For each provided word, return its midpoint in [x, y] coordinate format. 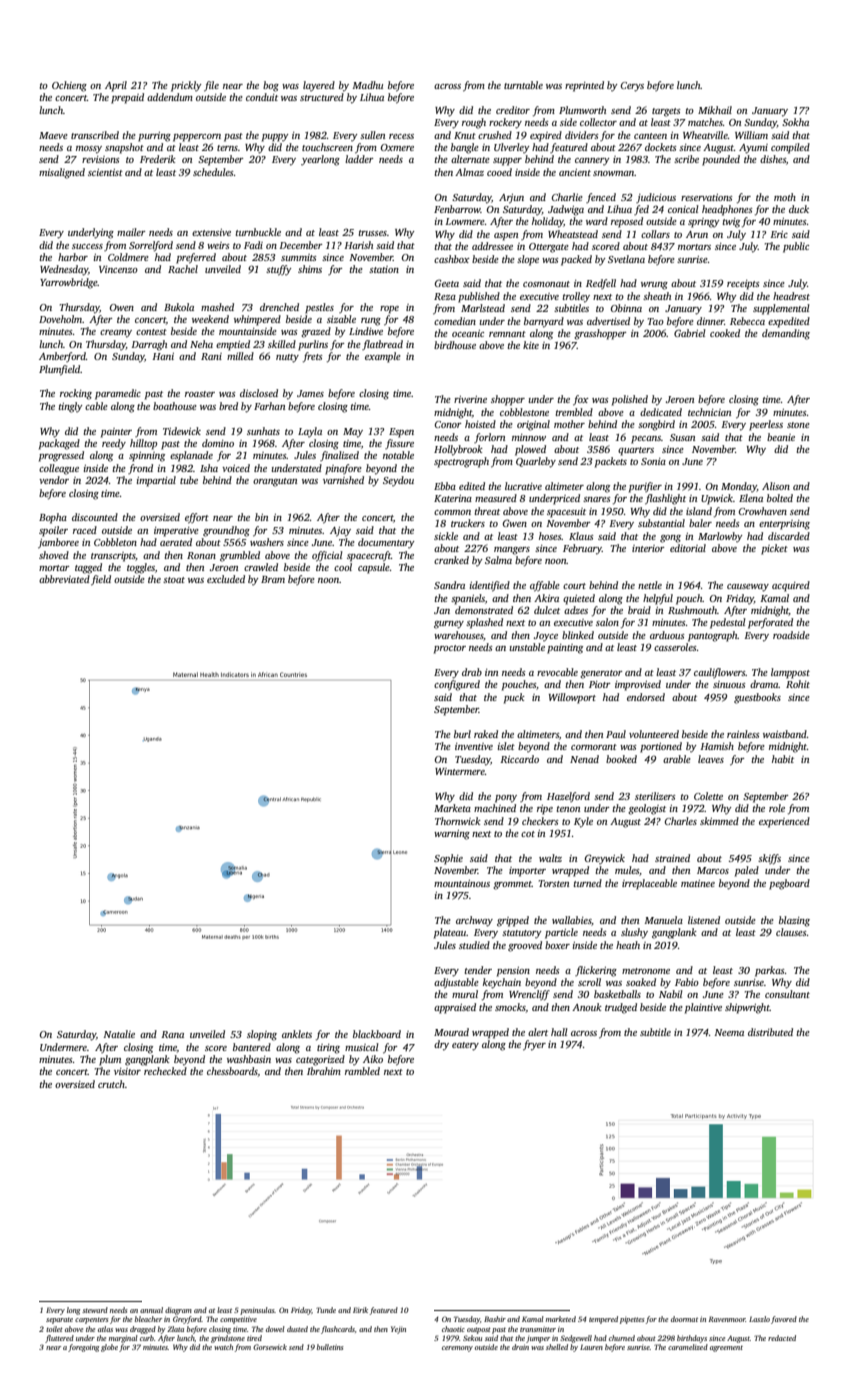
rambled [362, 1071]
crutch [111, 1084]
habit [783, 759]
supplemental [781, 309]
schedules [213, 172]
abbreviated [64, 579]
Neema [729, 1032]
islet [506, 746]
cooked [725, 333]
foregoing [83, 1348]
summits [299, 257]
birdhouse [455, 345]
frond [140, 469]
